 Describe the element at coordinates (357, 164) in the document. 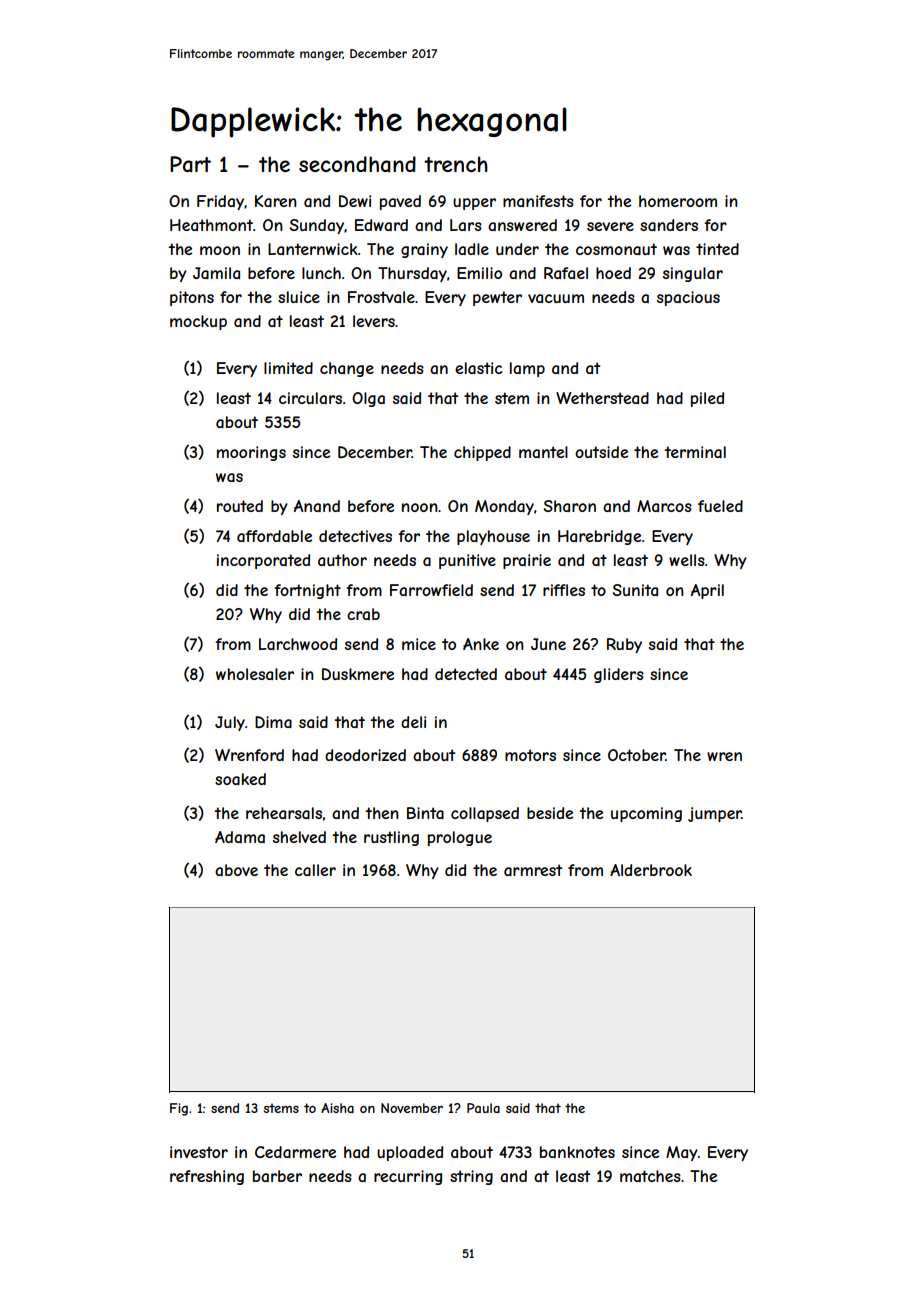

I see `secondhand` at that location.
